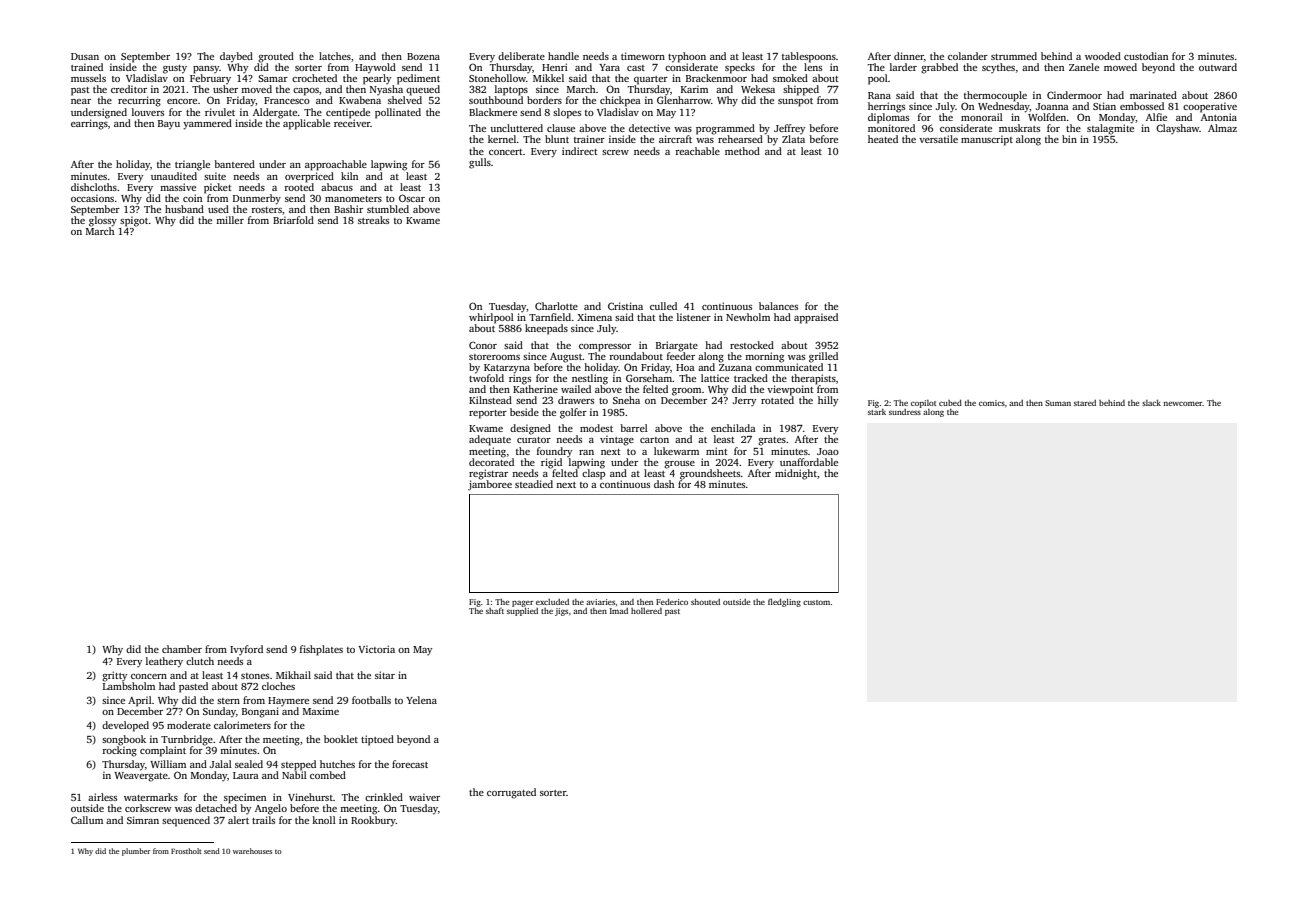 The width and height of the screenshot is (1308, 924). What do you see at coordinates (490, 485) in the screenshot?
I see `jamboree` at bounding box center [490, 485].
